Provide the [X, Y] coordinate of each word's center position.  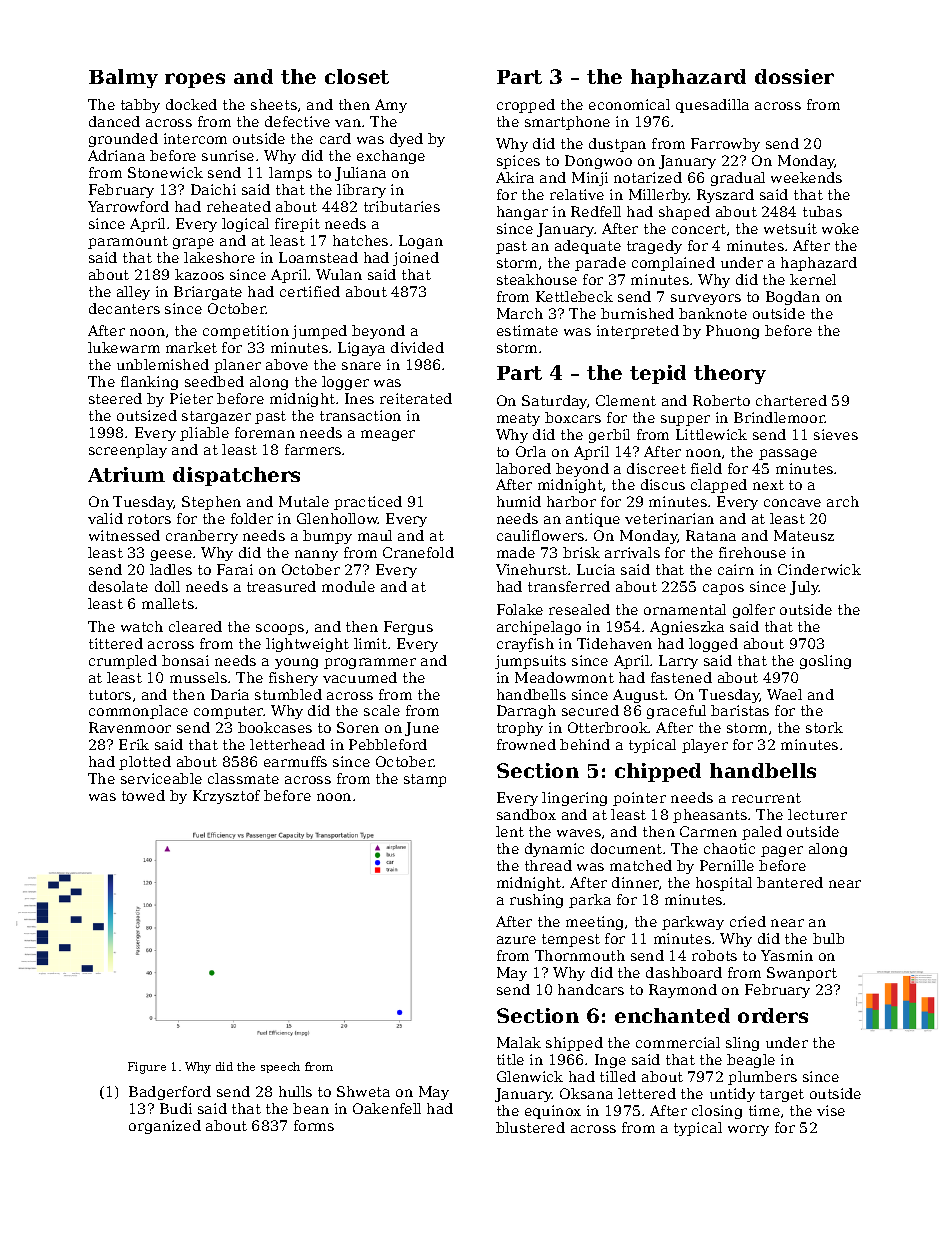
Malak [519, 1042]
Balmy [123, 78]
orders [773, 1015]
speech [280, 1067]
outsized [147, 415]
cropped [526, 106]
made [516, 552]
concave [792, 503]
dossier [794, 76]
